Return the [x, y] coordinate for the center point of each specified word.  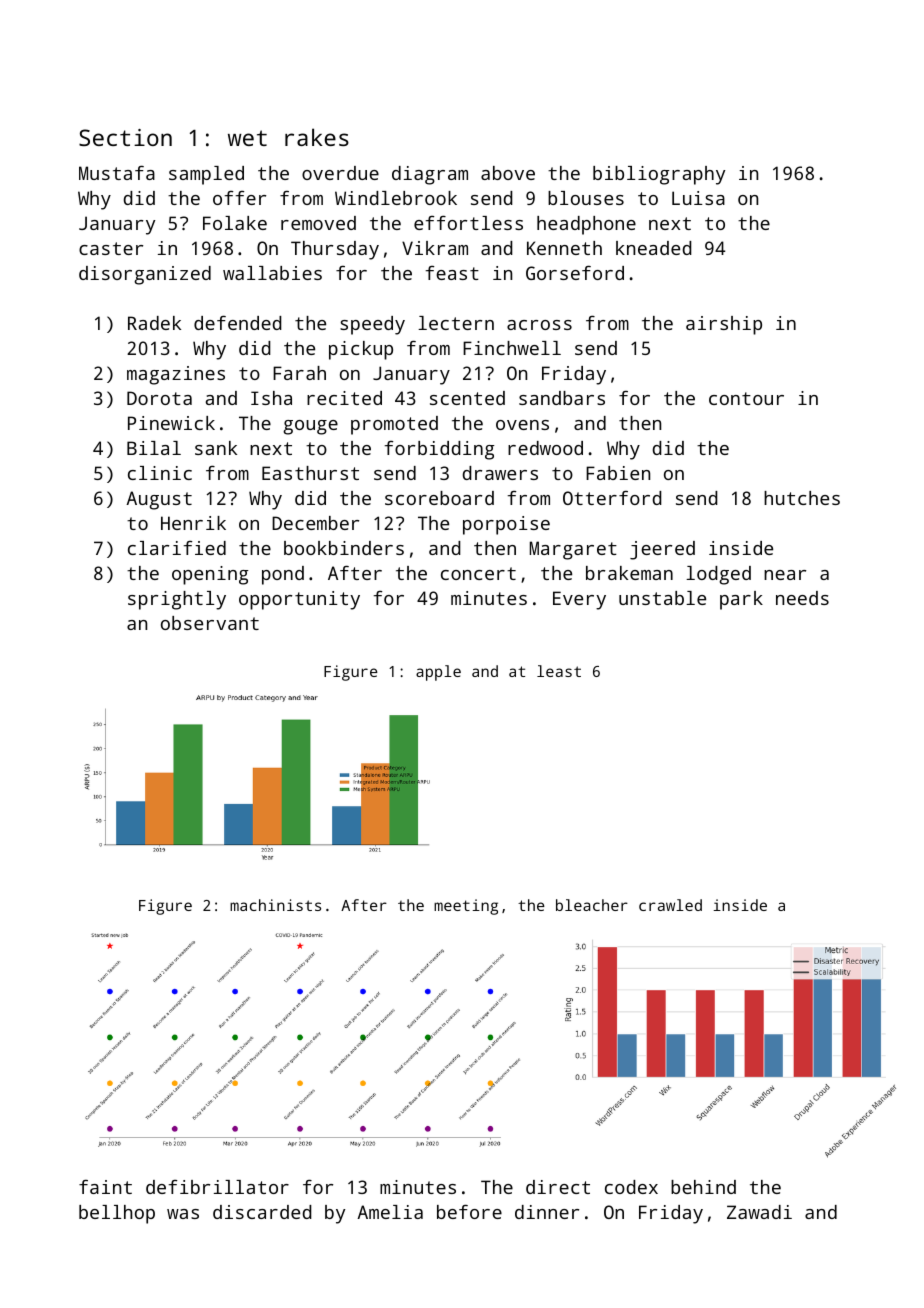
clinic [160, 473]
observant [210, 623]
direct [558, 1187]
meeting [466, 907]
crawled [670, 905]
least [559, 671]
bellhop [117, 1214]
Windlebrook [396, 198]
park [741, 600]
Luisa [698, 198]
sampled [206, 175]
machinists [275, 905]
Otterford [612, 498]
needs [802, 598]
